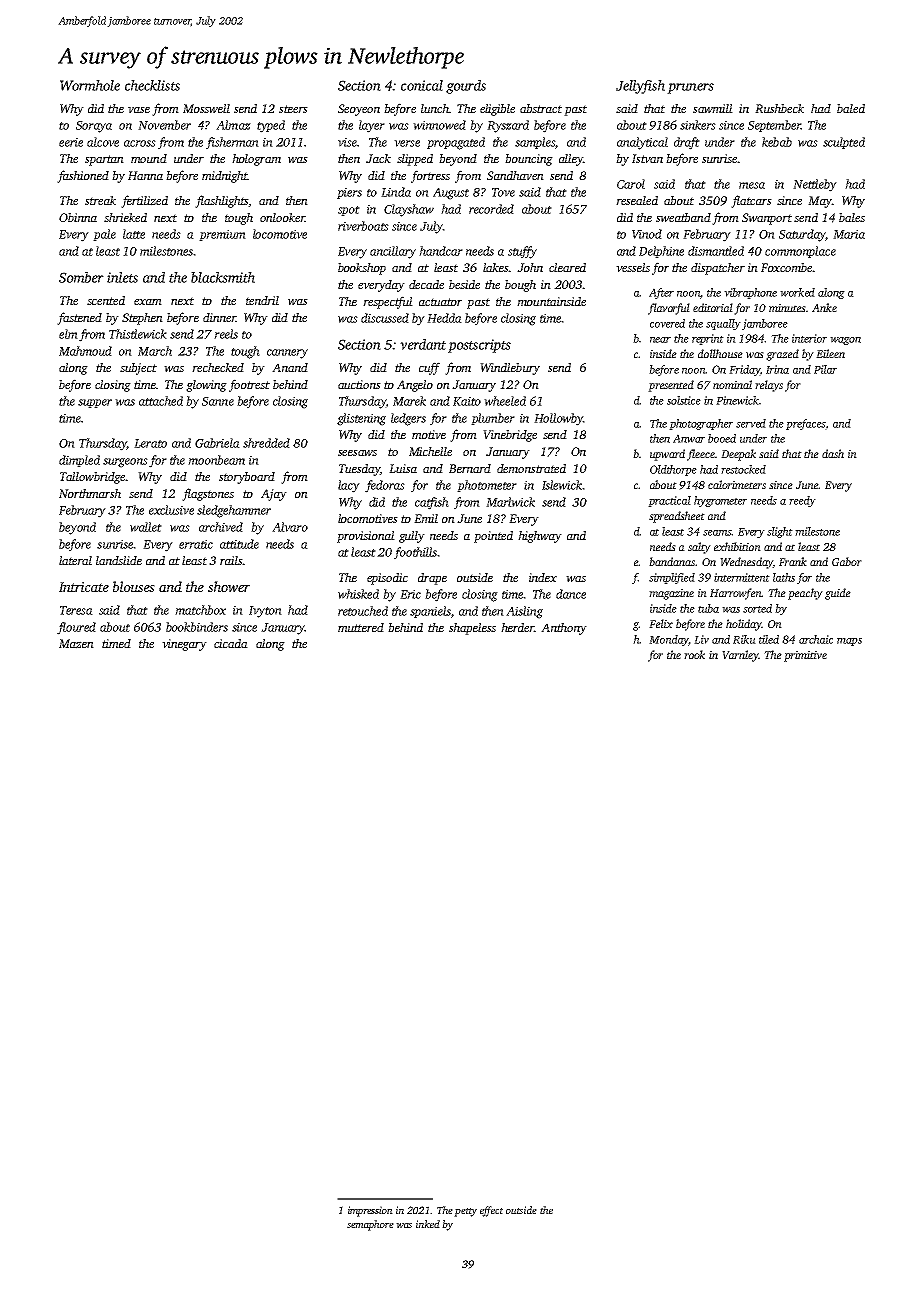  I want to click on muttered, so click(361, 627).
